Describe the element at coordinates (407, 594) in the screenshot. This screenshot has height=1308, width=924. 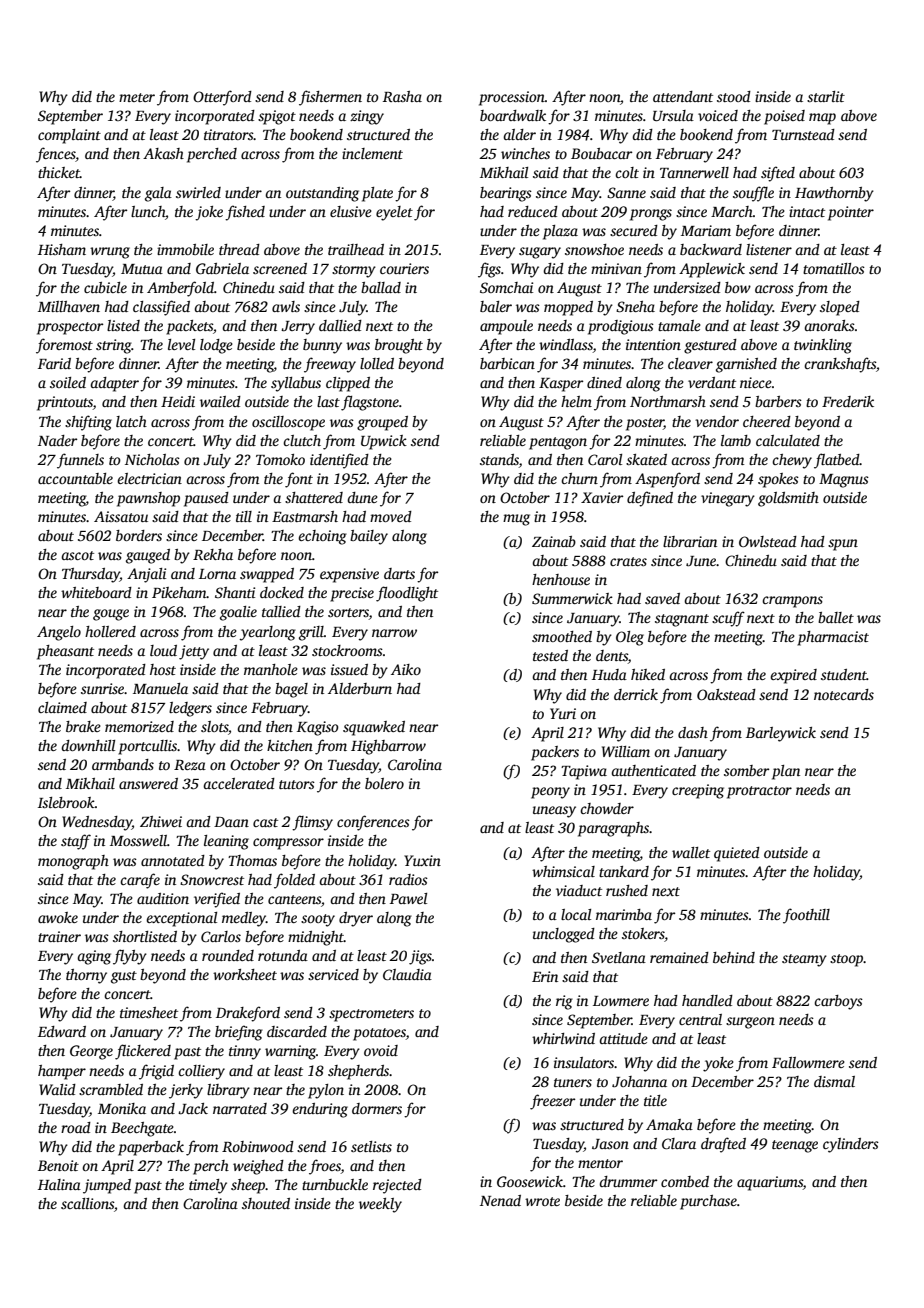
I see `floodlight` at that location.
